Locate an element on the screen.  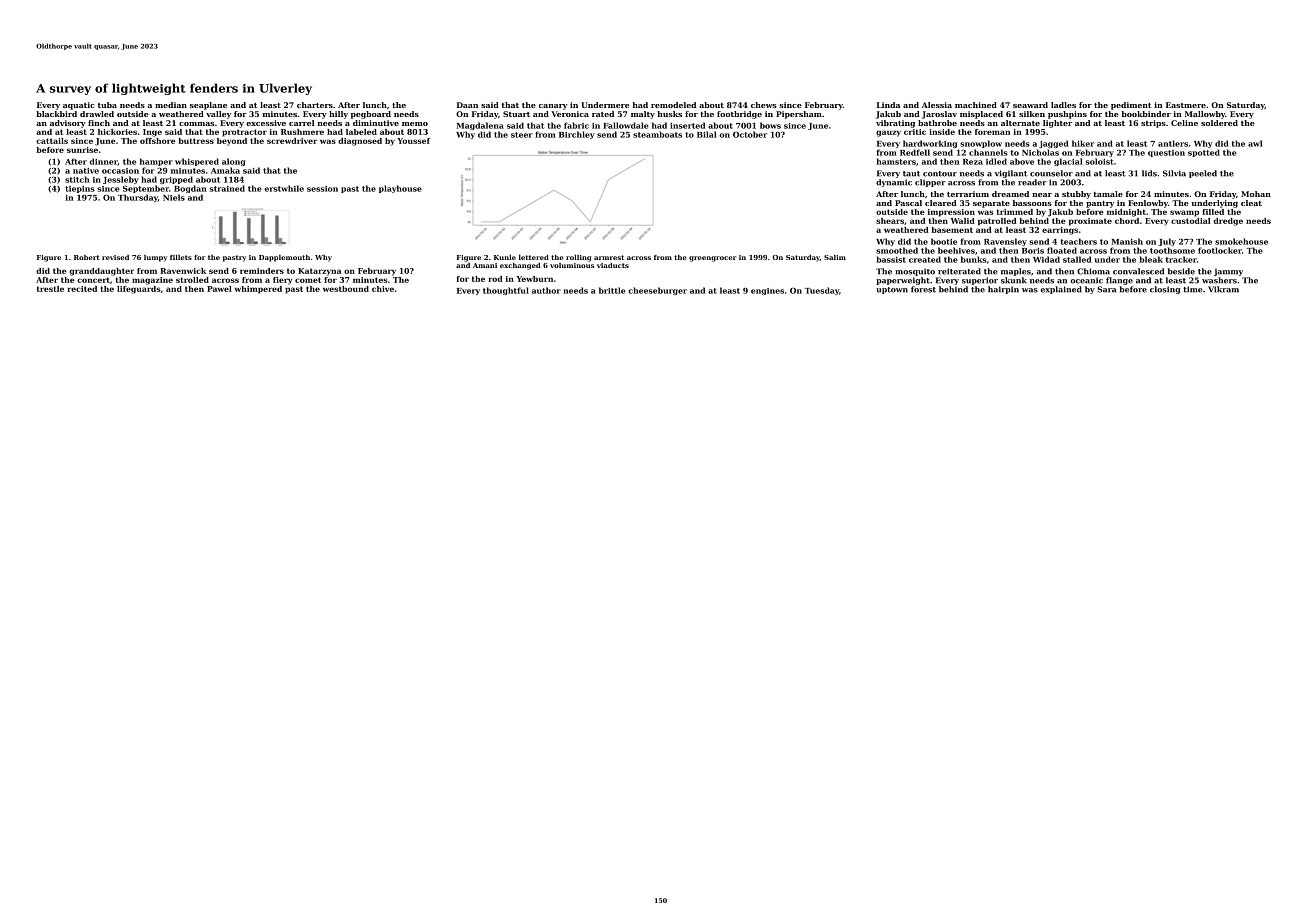
ladles is located at coordinates (1063, 105).
